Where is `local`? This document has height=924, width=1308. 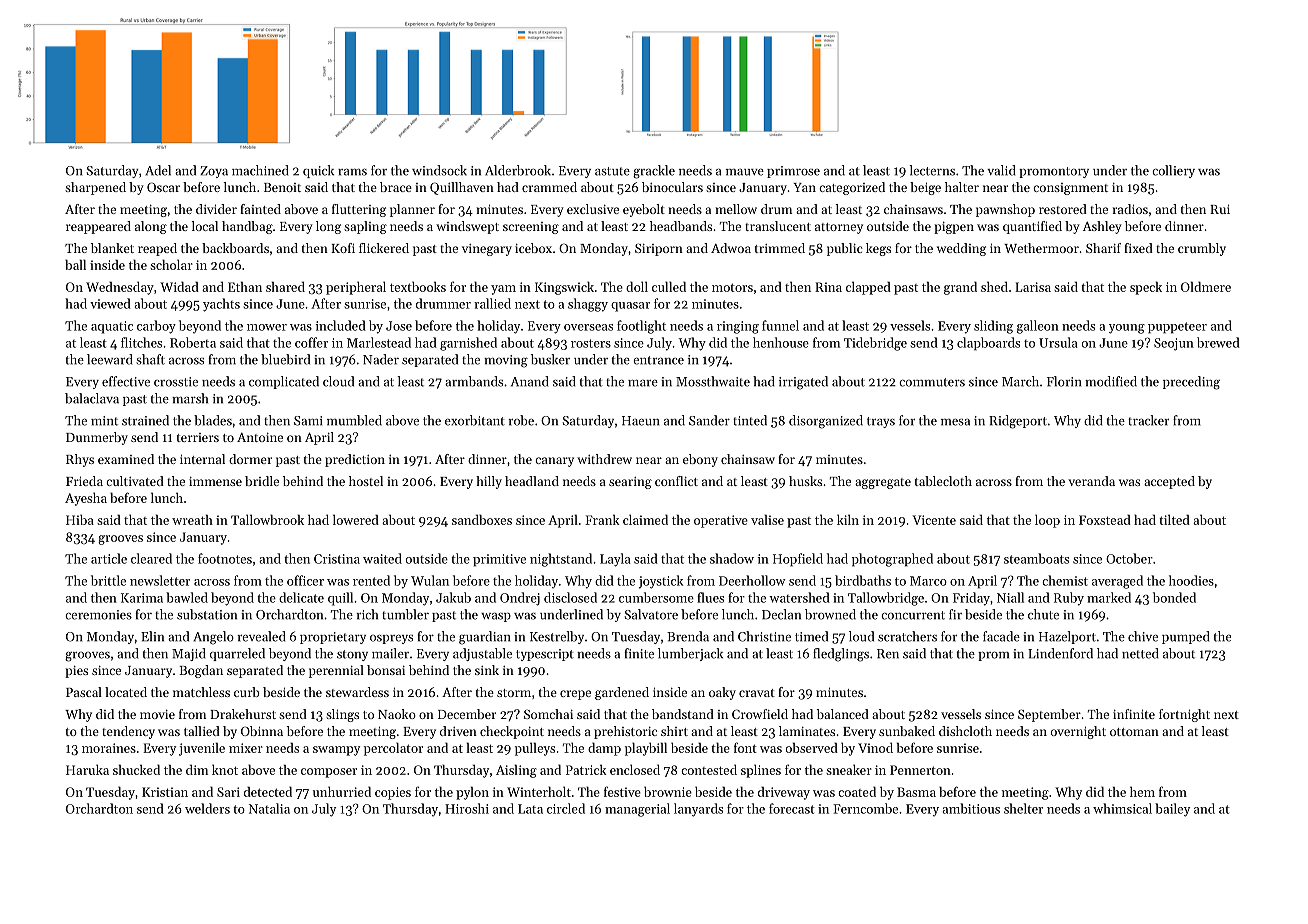 local is located at coordinates (204, 226).
